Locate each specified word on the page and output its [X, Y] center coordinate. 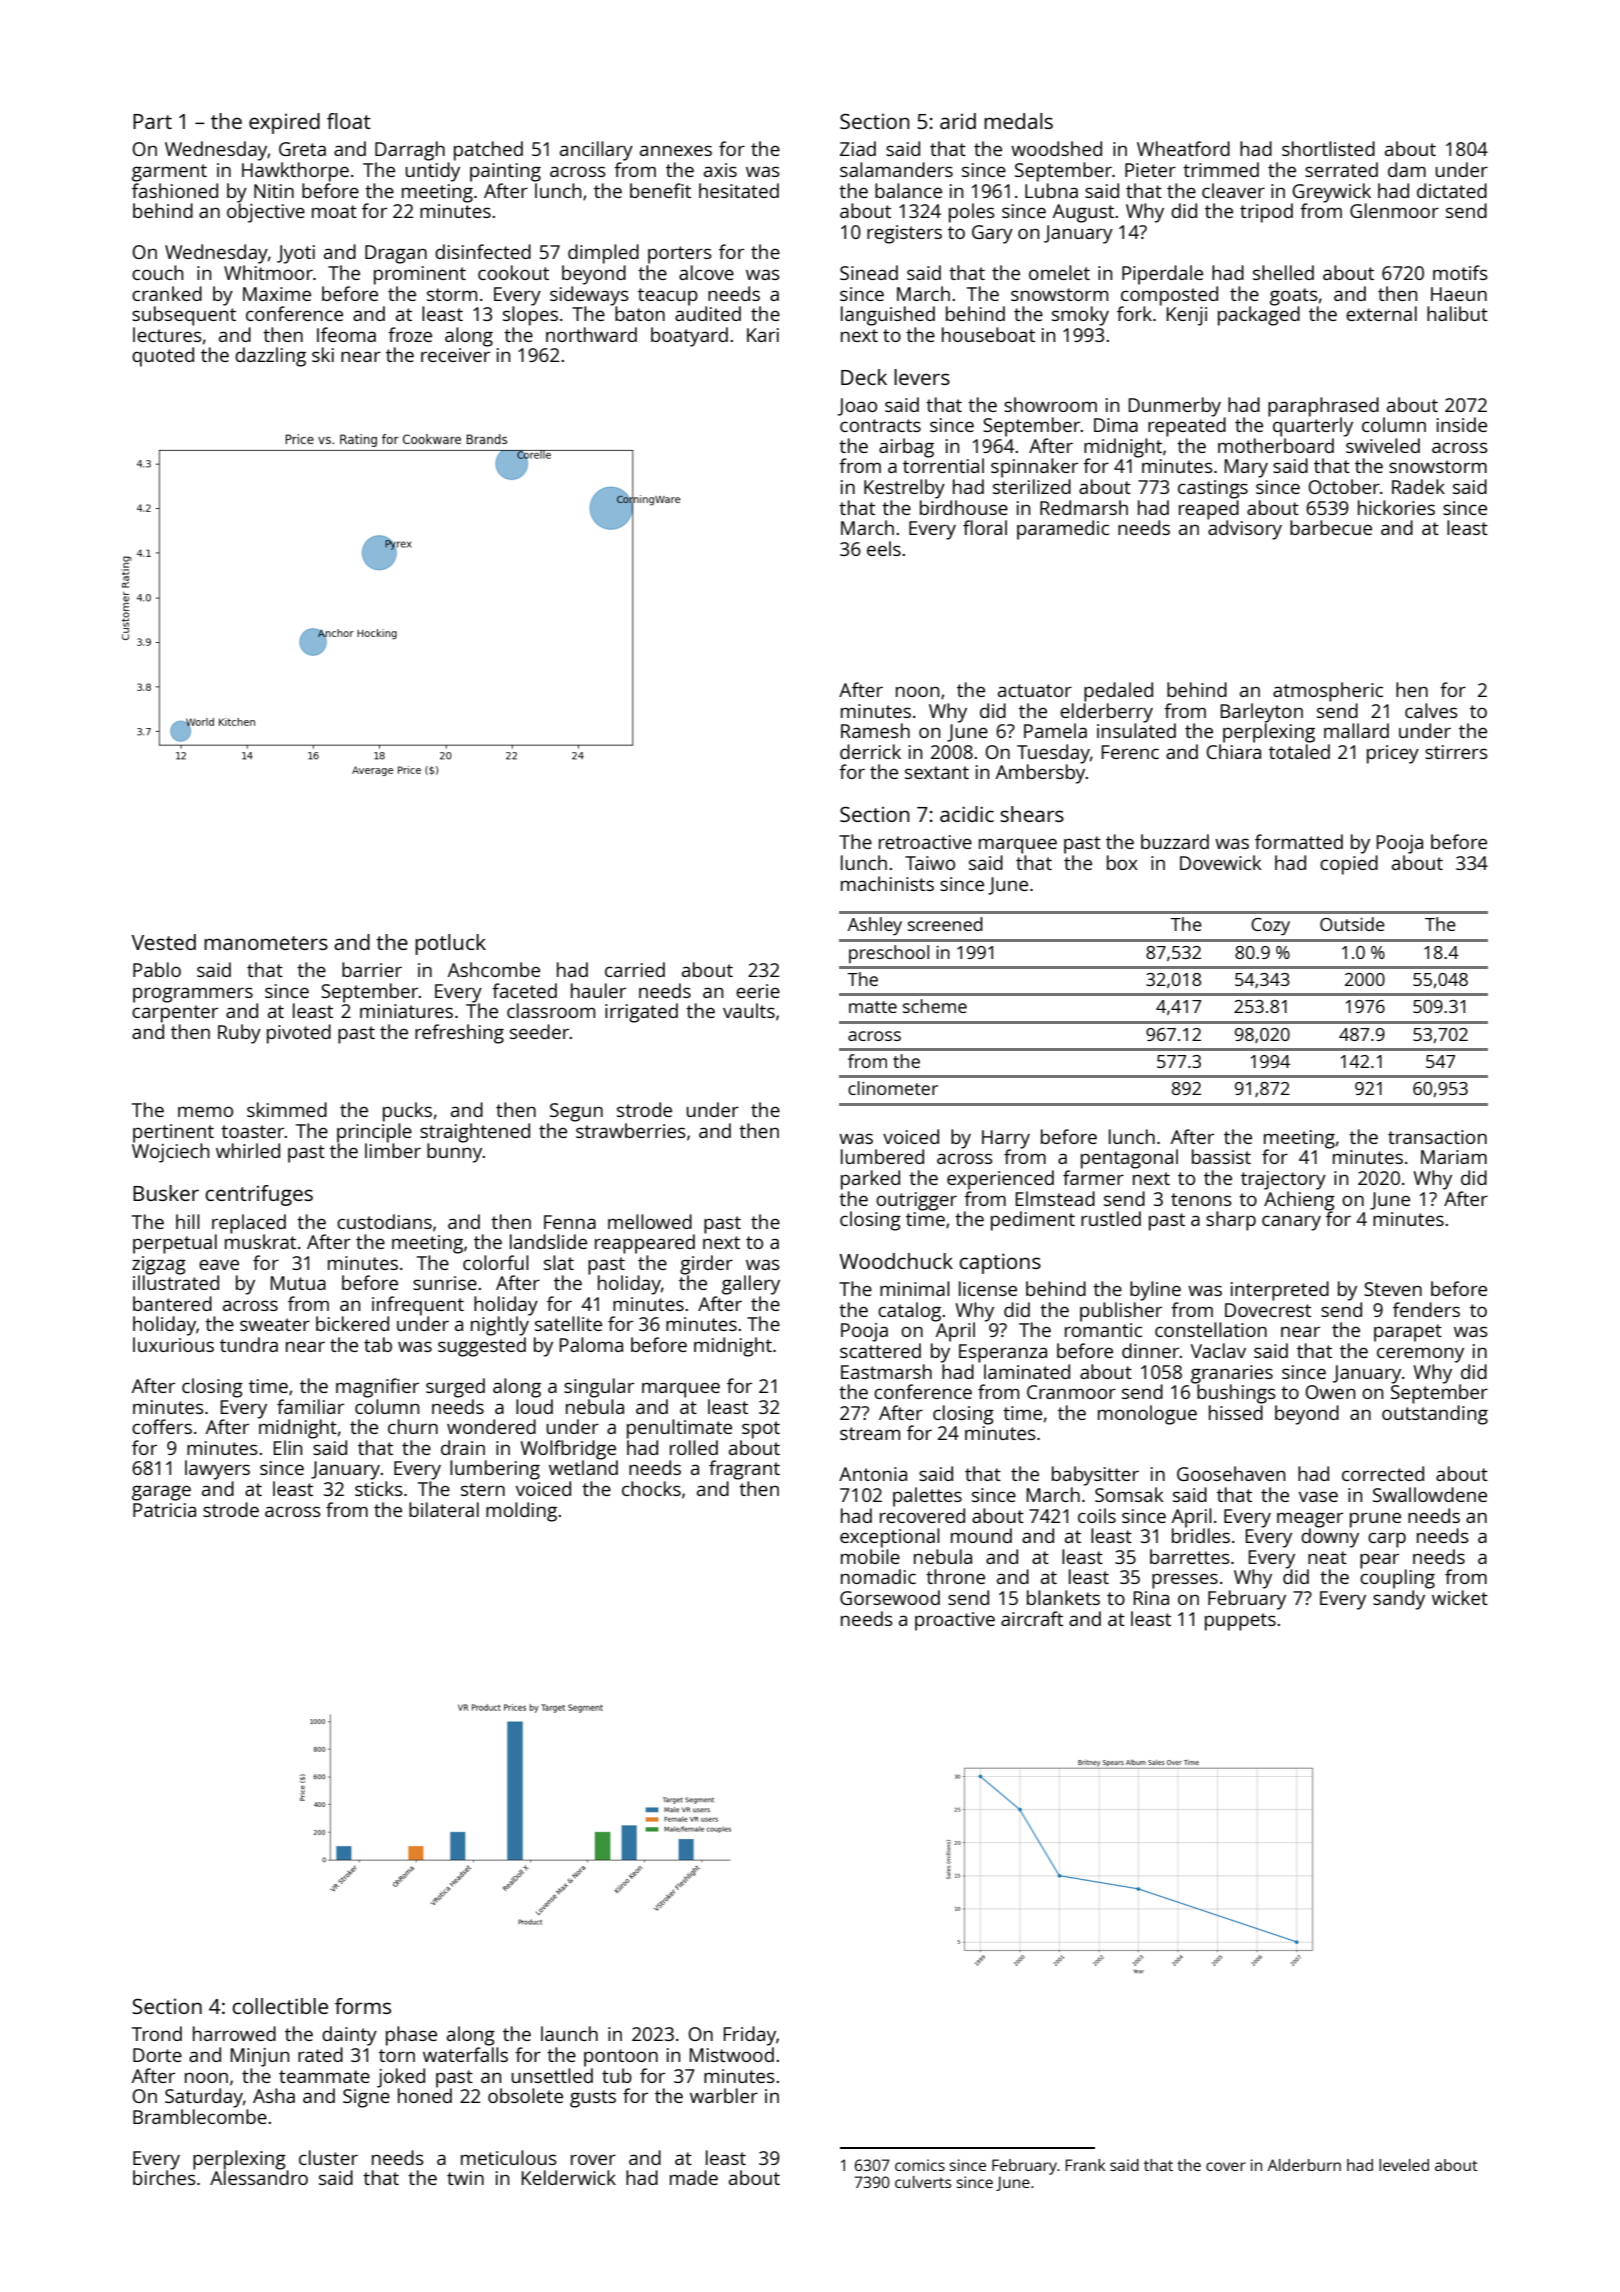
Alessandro [259, 2177]
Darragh [410, 151]
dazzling [270, 357]
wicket [1460, 1597]
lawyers [217, 1470]
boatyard [689, 337]
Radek [1418, 486]
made [694, 2177]
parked [870, 1180]
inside [1462, 424]
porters [680, 255]
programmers [193, 995]
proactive [955, 1621]
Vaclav [1218, 1350]
